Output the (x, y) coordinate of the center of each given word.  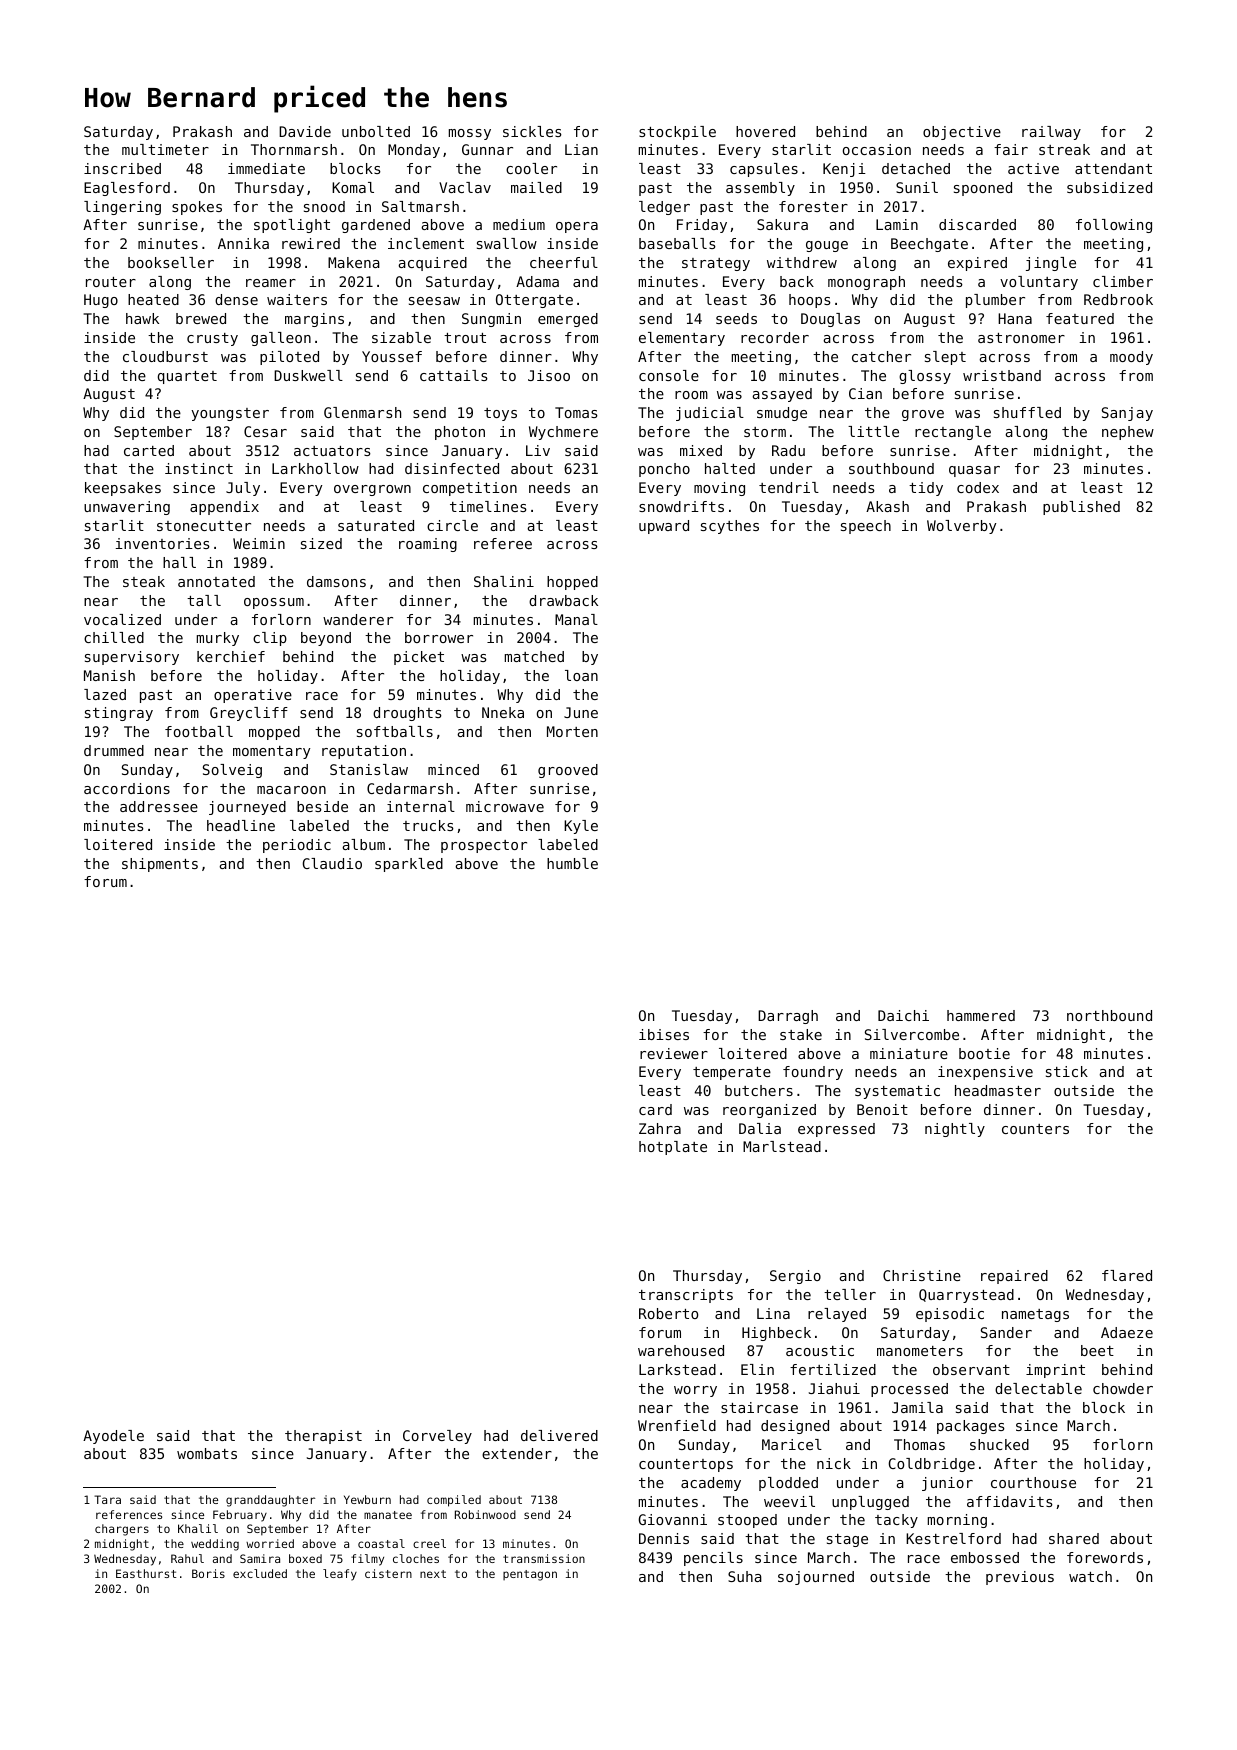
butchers (759, 1090)
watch (1090, 1576)
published (1081, 508)
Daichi (903, 1015)
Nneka (503, 712)
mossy (470, 134)
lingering (122, 208)
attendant (1113, 168)
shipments (160, 865)
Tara (107, 1499)
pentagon (530, 1575)
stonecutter (204, 526)
